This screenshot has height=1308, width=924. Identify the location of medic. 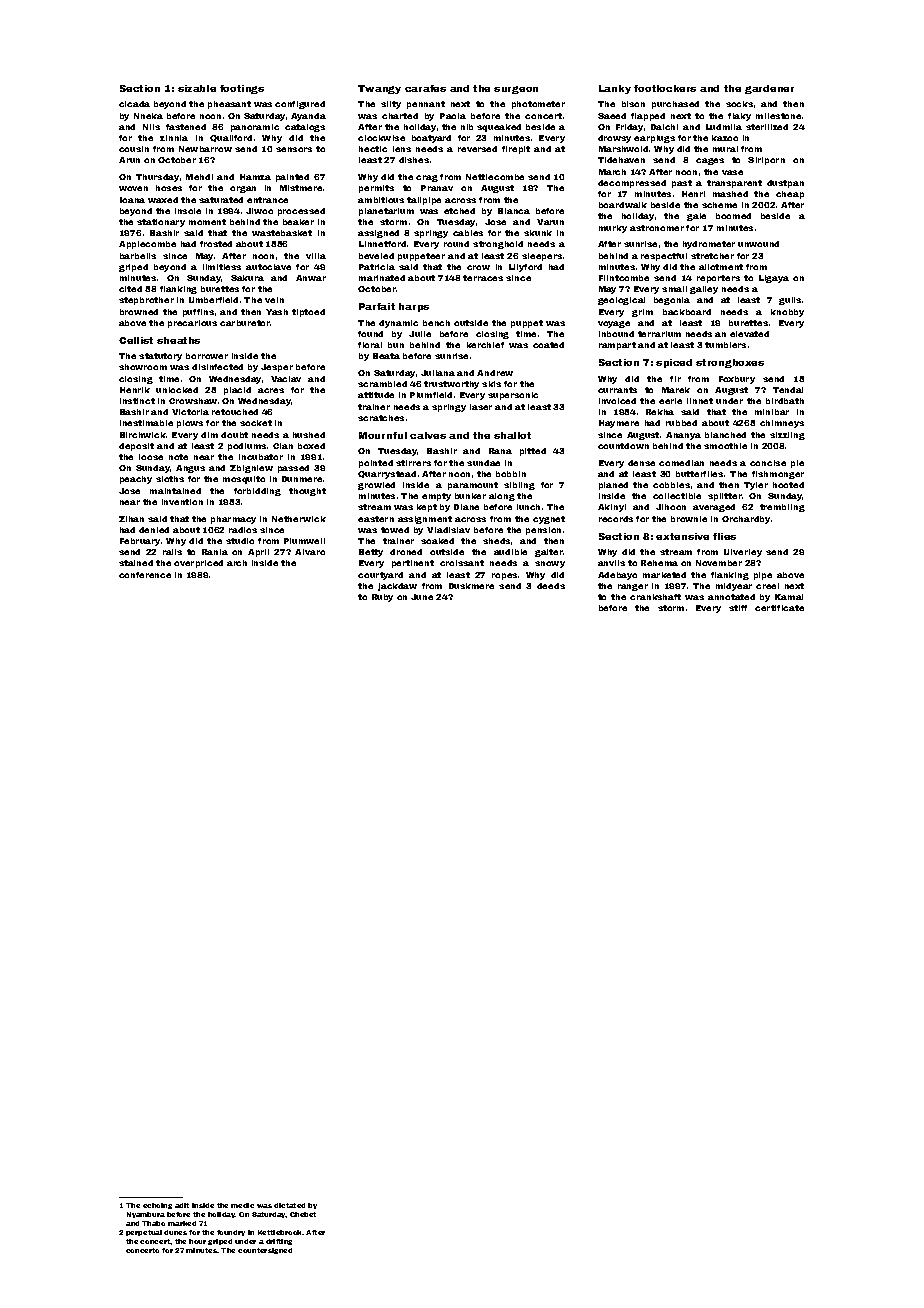
(242, 1205).
